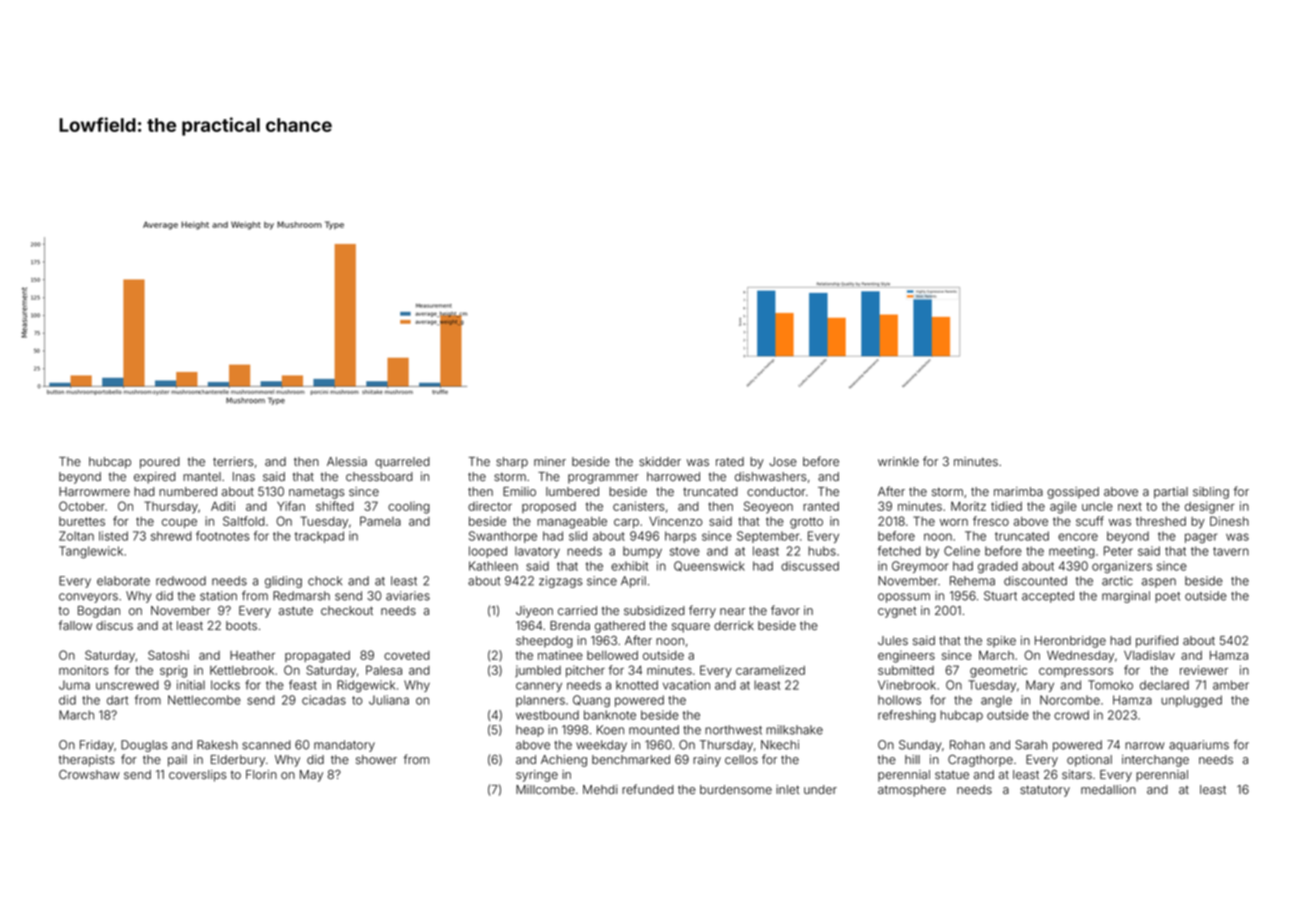 Image resolution: width=1308 pixels, height=924 pixels. Describe the element at coordinates (1045, 791) in the document. I see `statutory` at that location.
